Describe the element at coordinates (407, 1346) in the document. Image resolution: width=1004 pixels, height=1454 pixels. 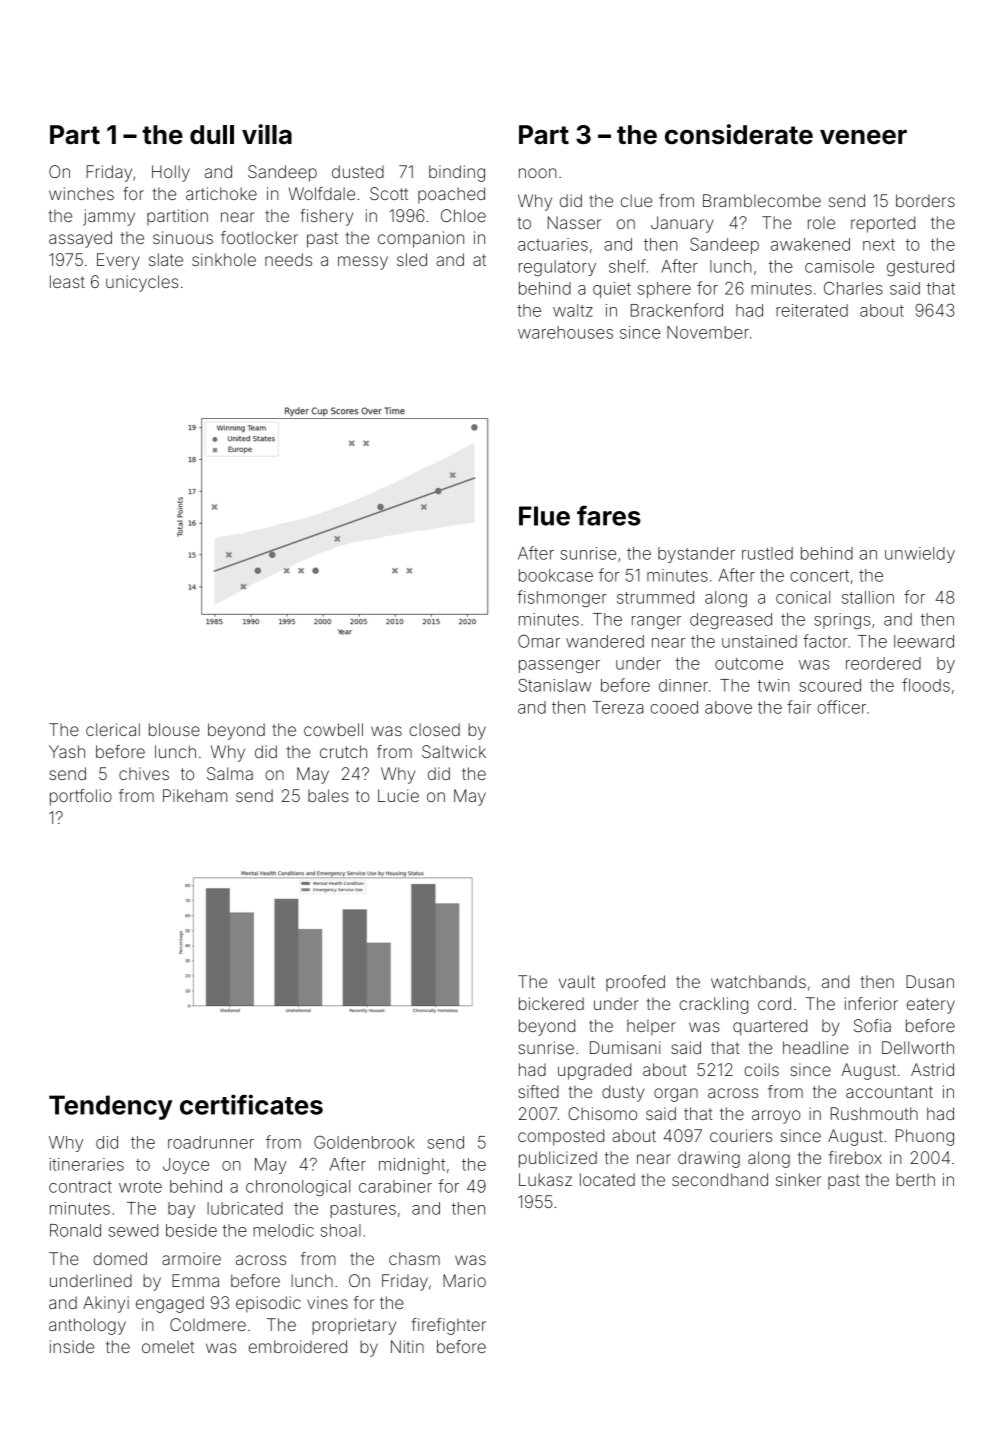
I see `Nitin` at that location.
